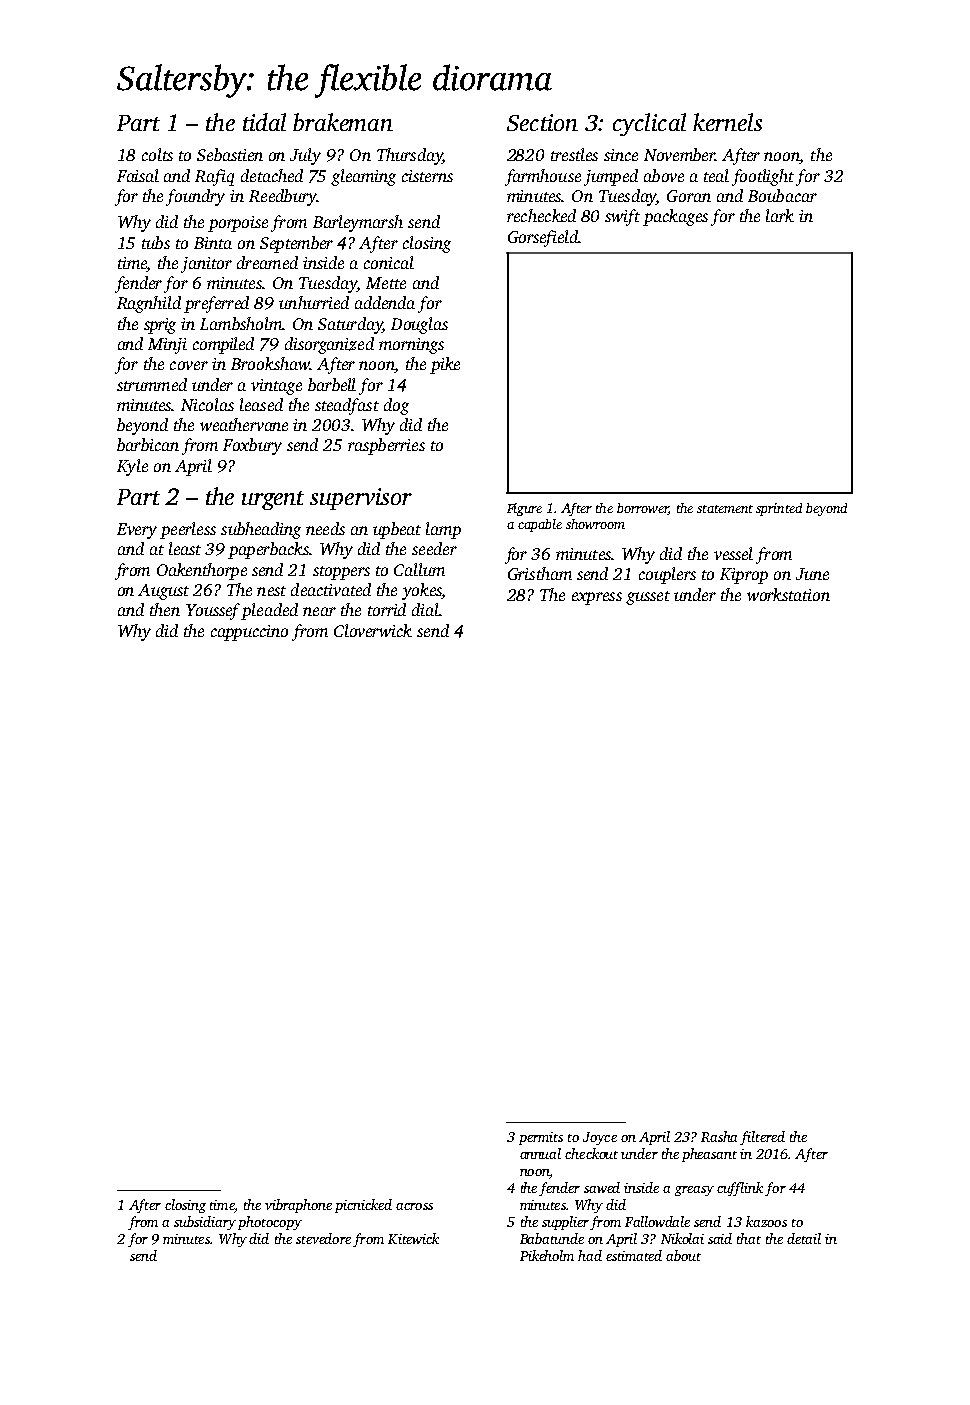  I want to click on July, so click(305, 156).
